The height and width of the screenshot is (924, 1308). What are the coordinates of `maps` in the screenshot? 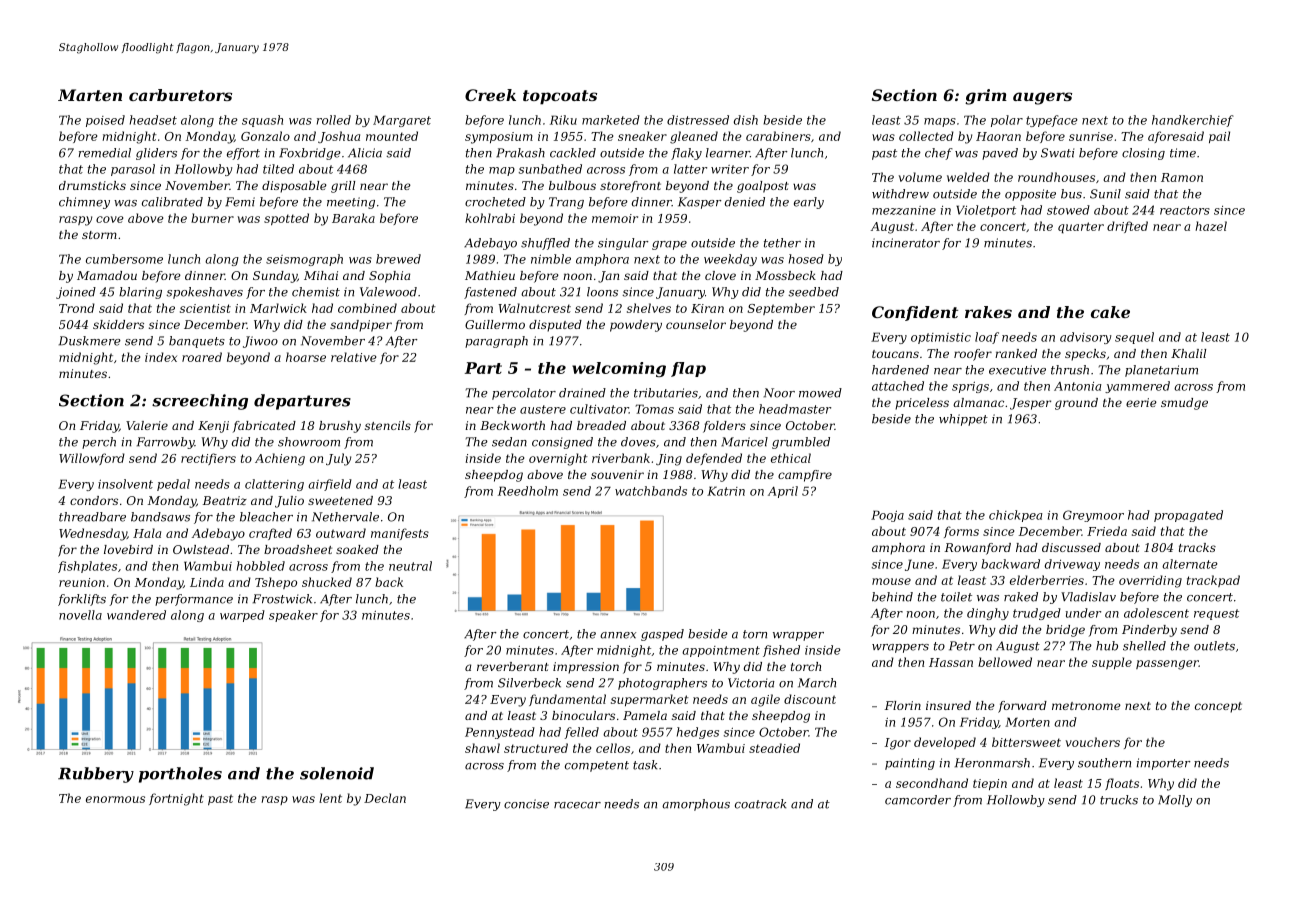 It's located at (940, 122).
